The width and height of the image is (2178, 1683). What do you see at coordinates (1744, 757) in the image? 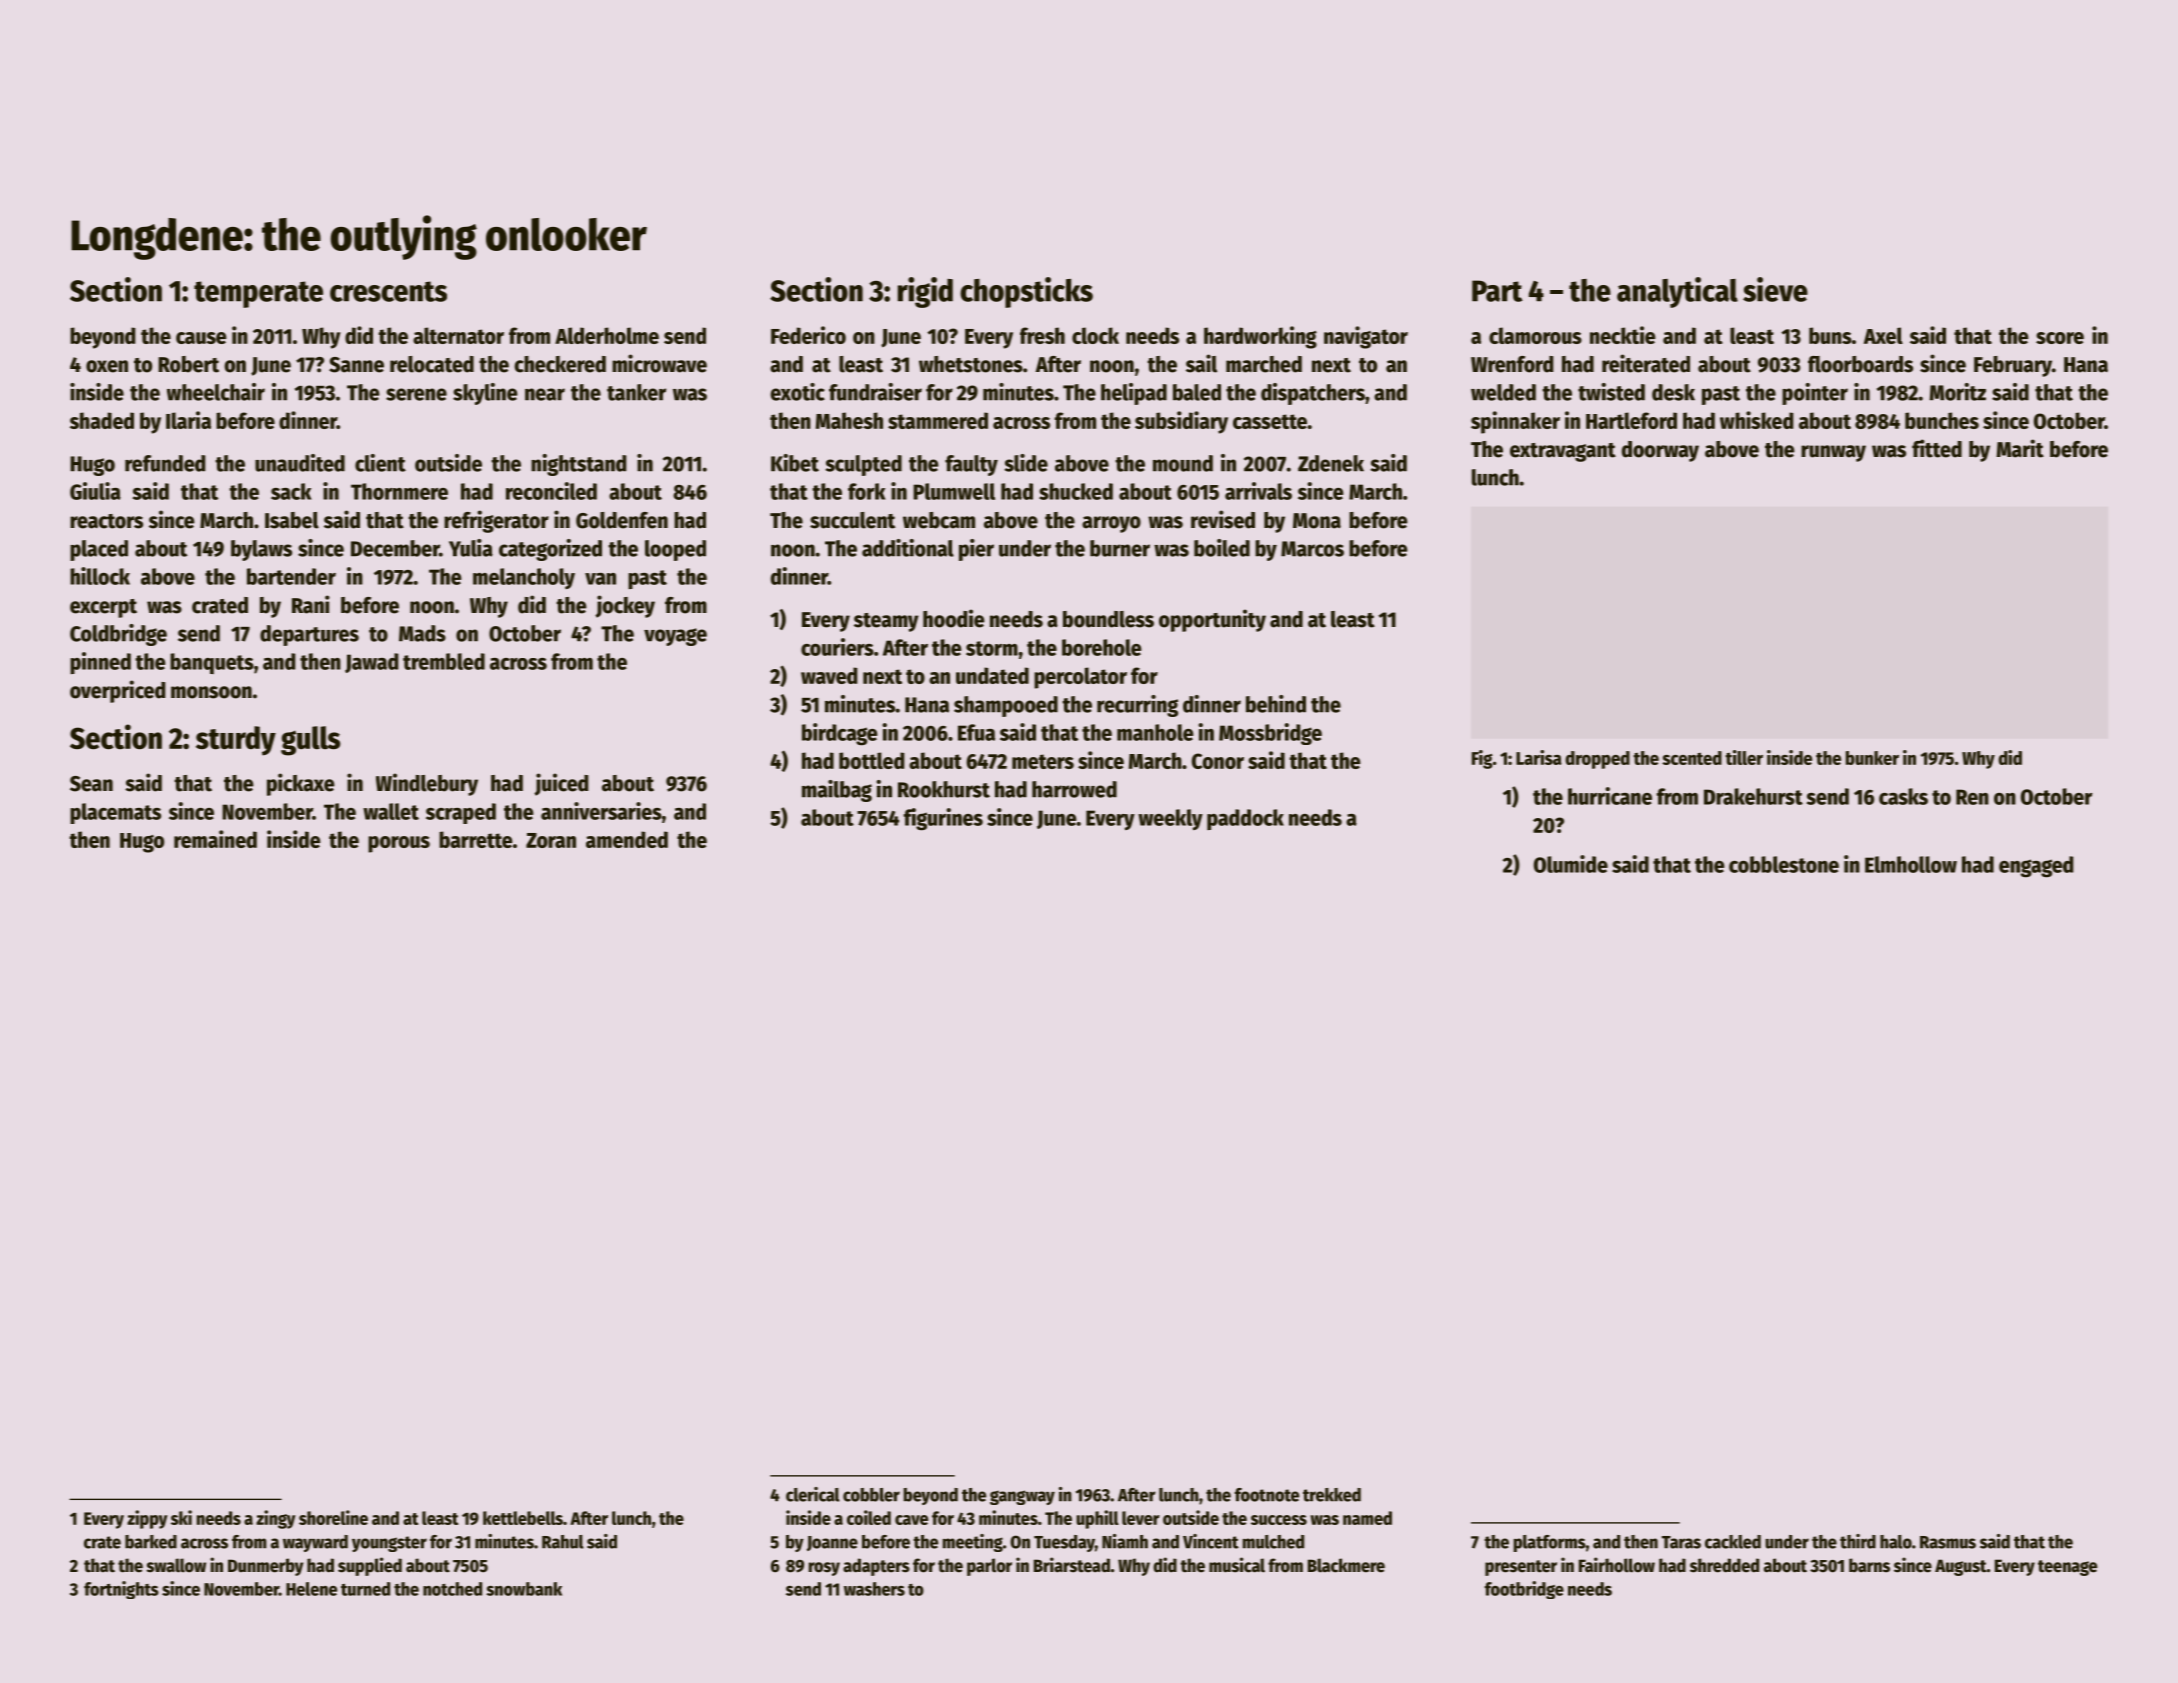
I see `tiller` at bounding box center [1744, 757].
